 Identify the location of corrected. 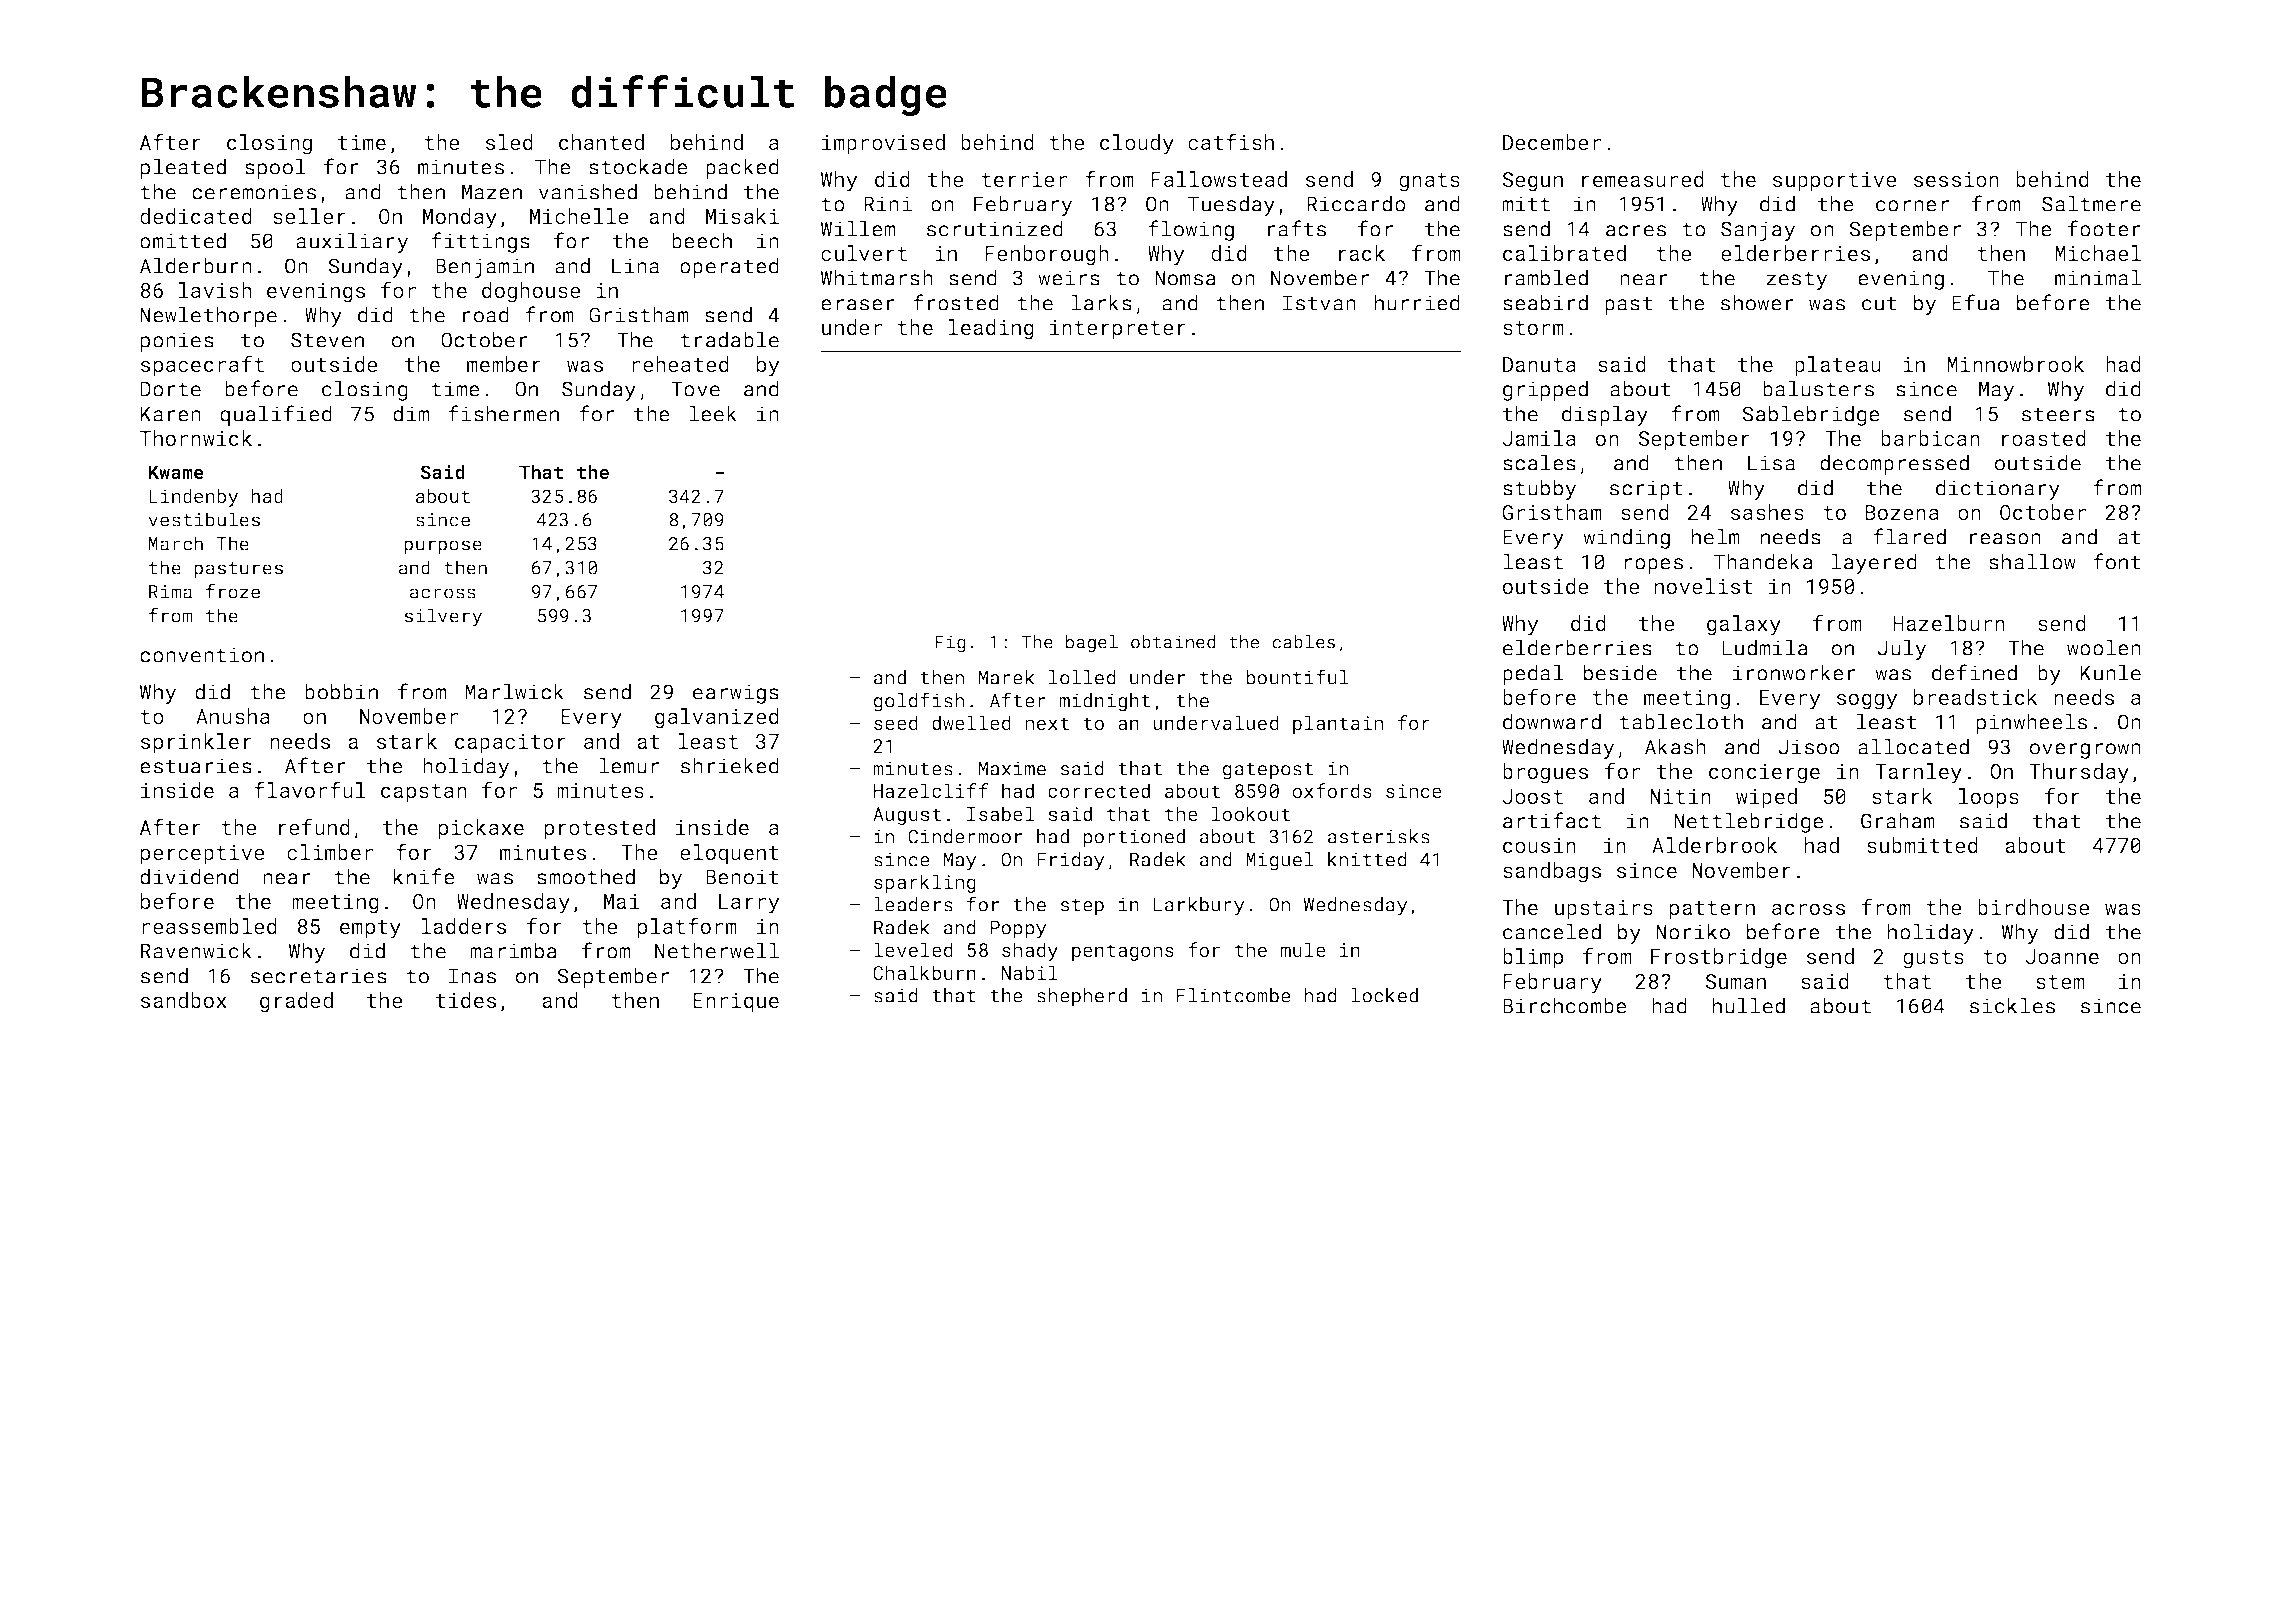
(1099, 790).
